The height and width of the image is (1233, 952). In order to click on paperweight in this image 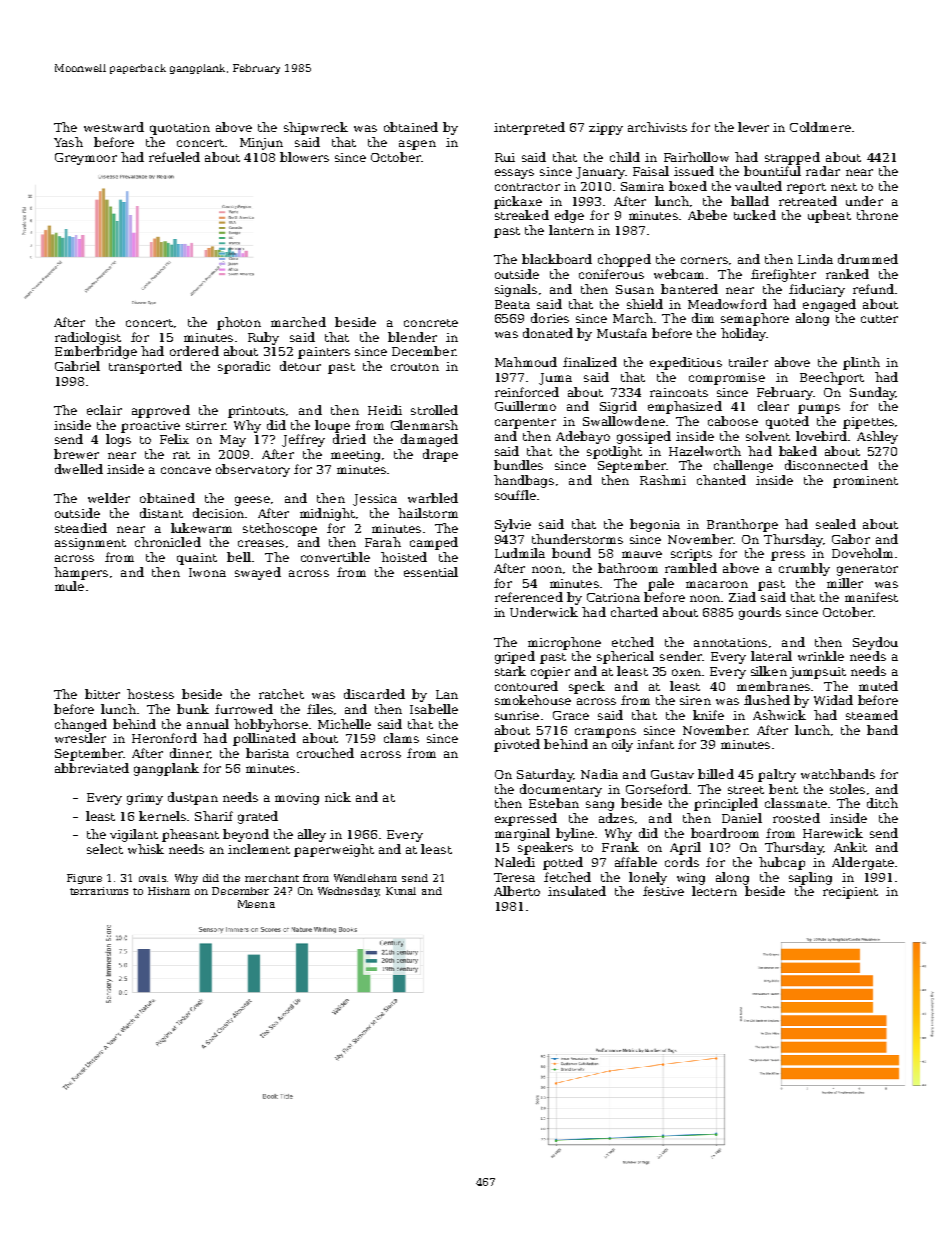, I will do `click(334, 850)`.
